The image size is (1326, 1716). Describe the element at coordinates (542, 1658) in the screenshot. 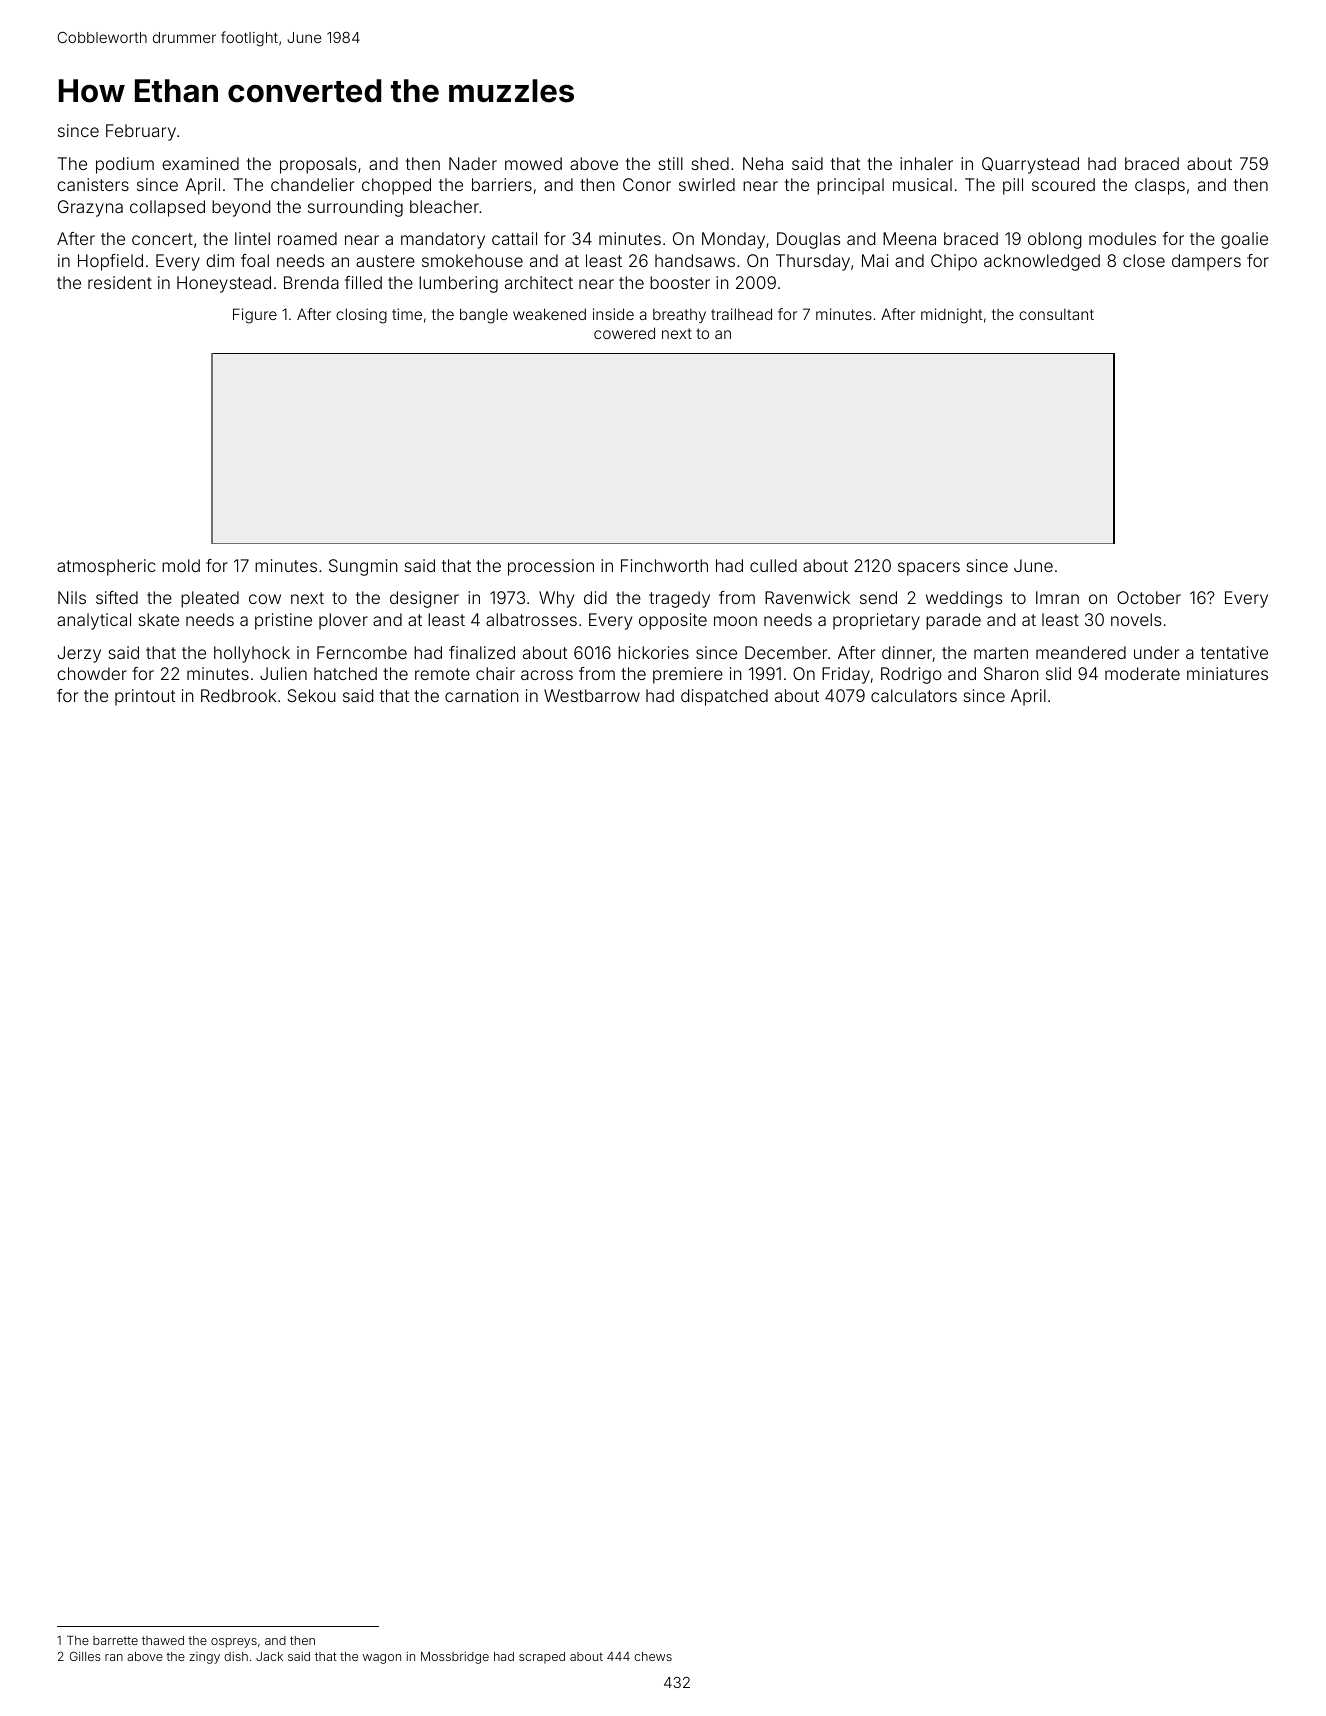

I see `scraped` at that location.
